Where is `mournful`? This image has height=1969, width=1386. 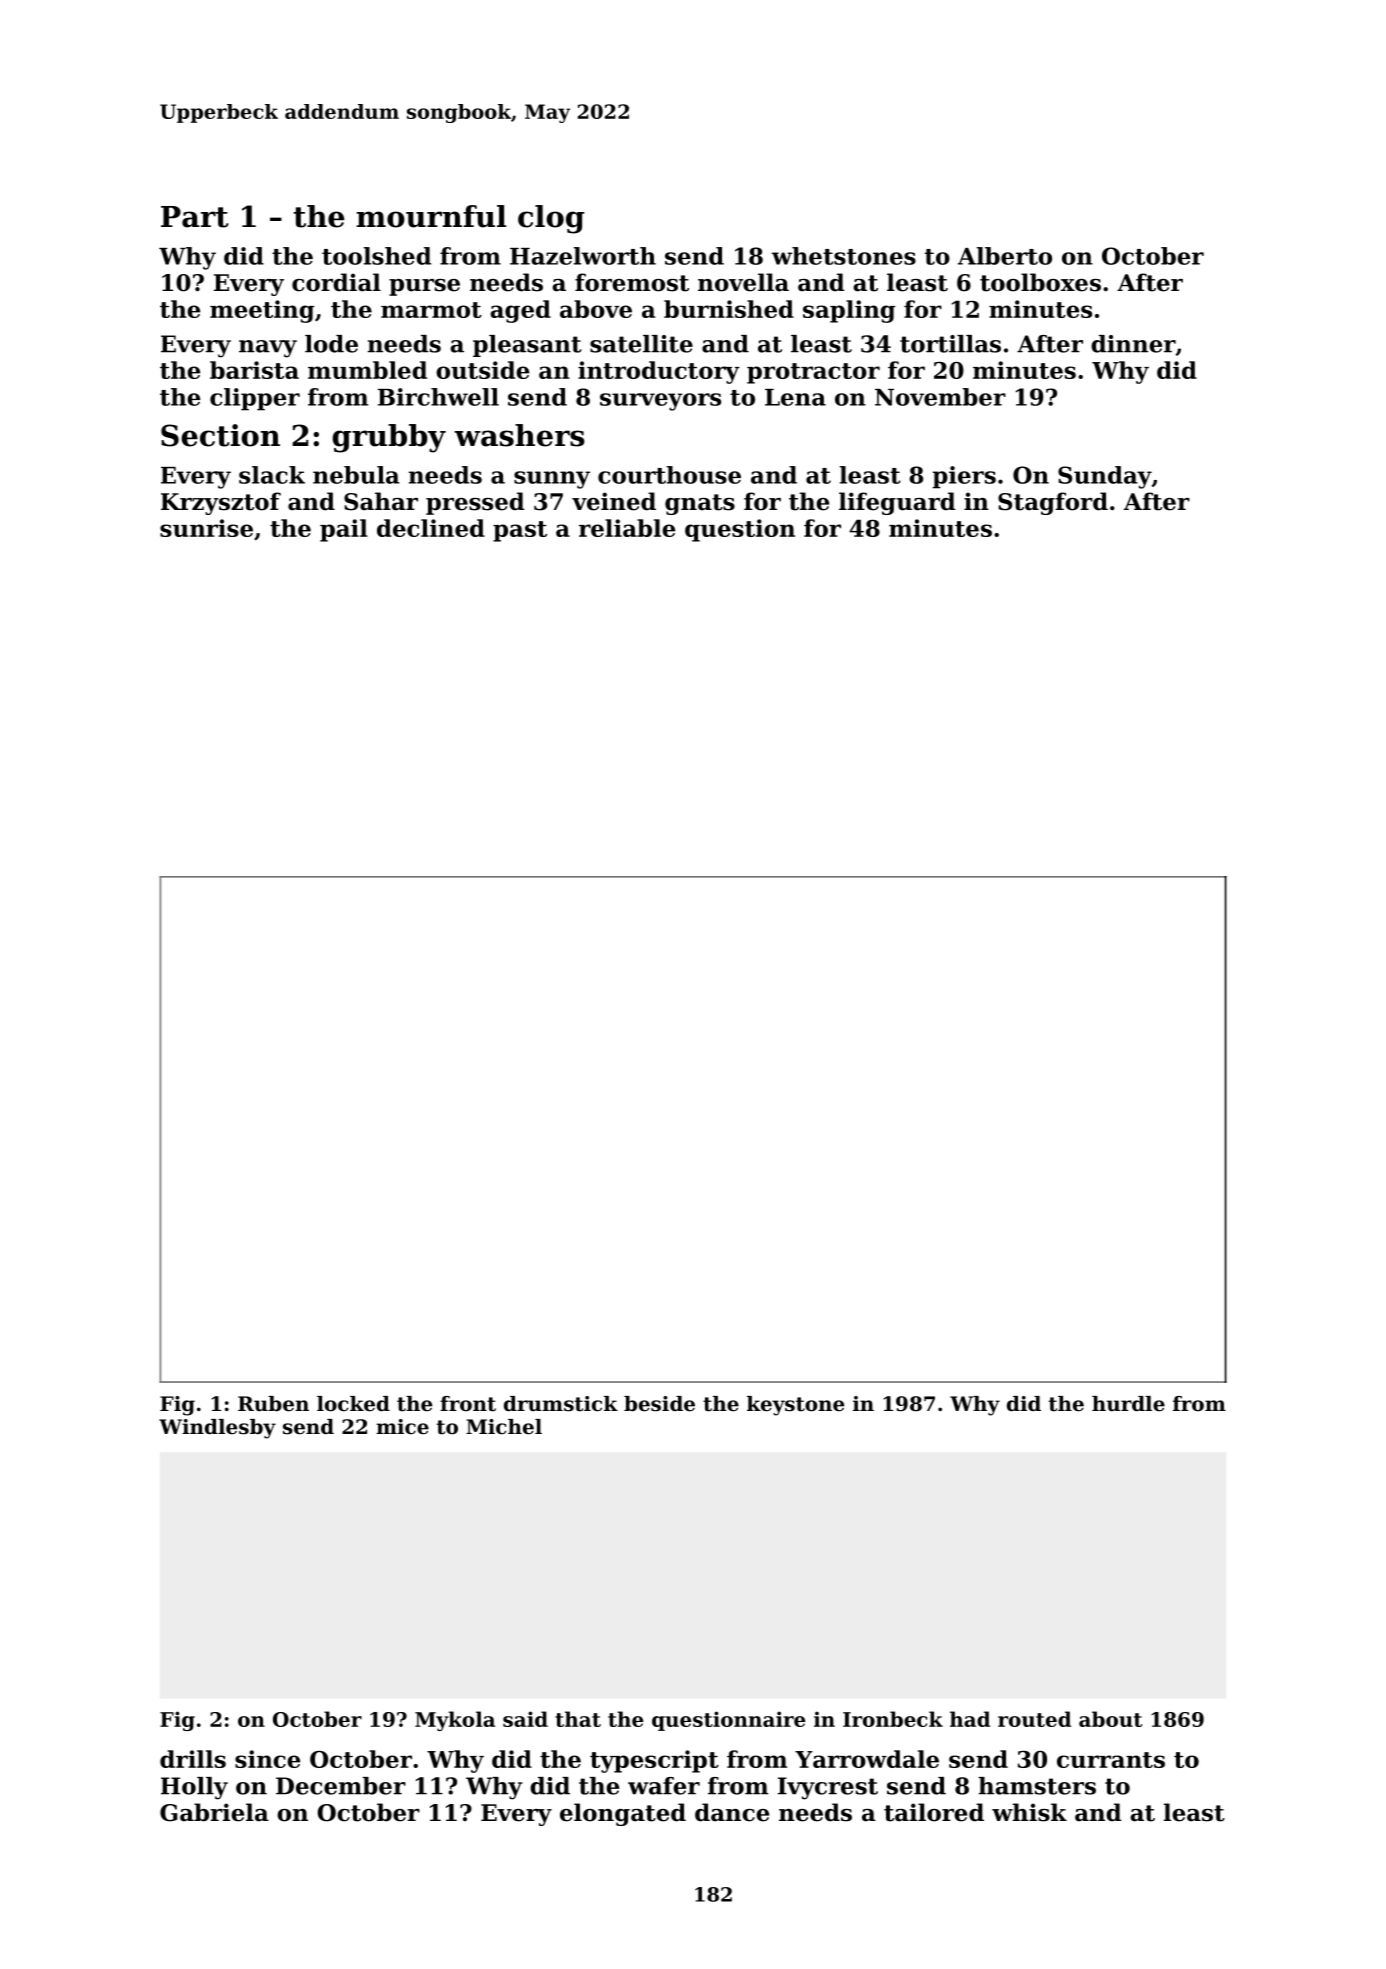
mournful is located at coordinates (431, 216).
